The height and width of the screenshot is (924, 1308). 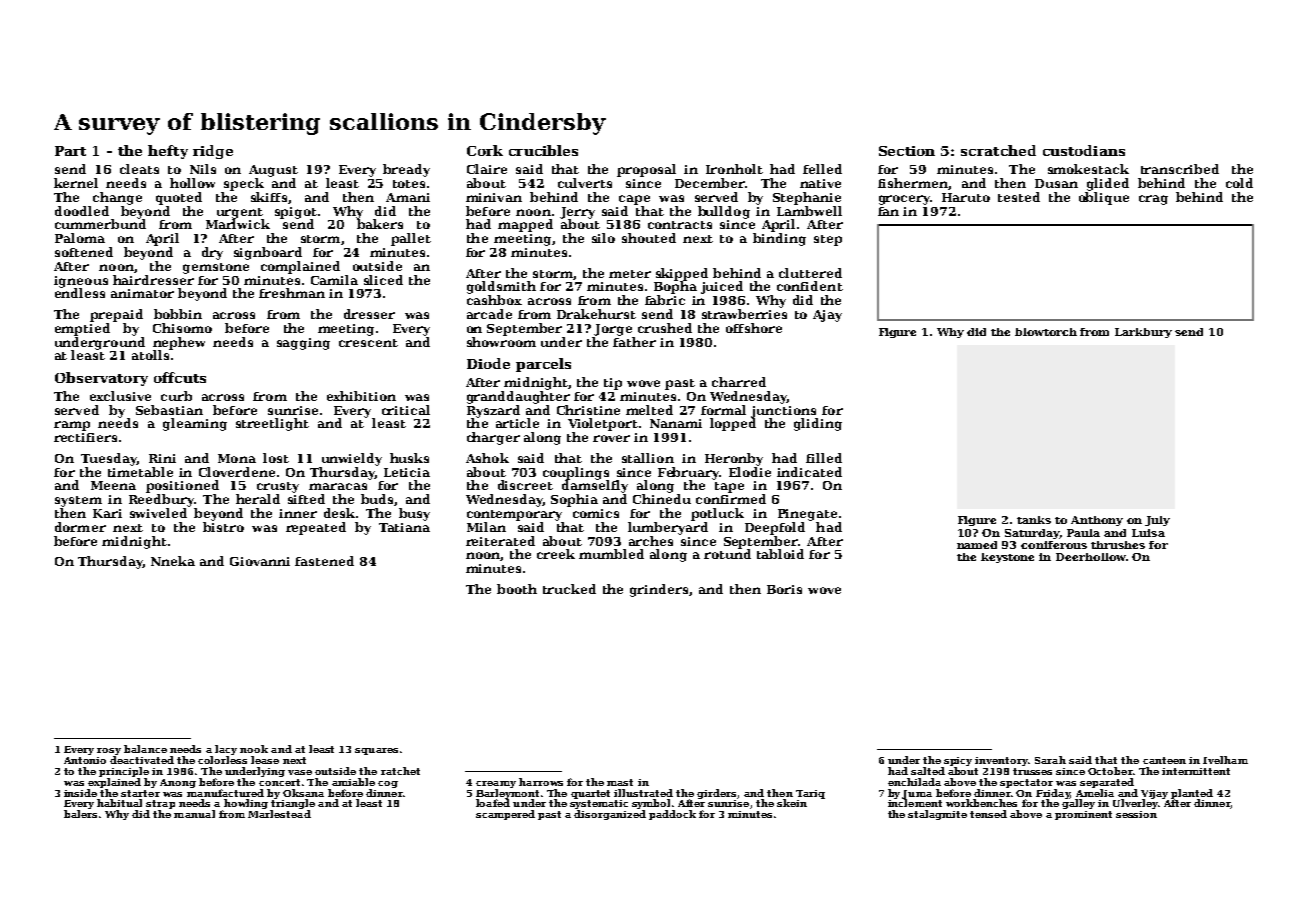 I want to click on custodians, so click(x=1084, y=150).
